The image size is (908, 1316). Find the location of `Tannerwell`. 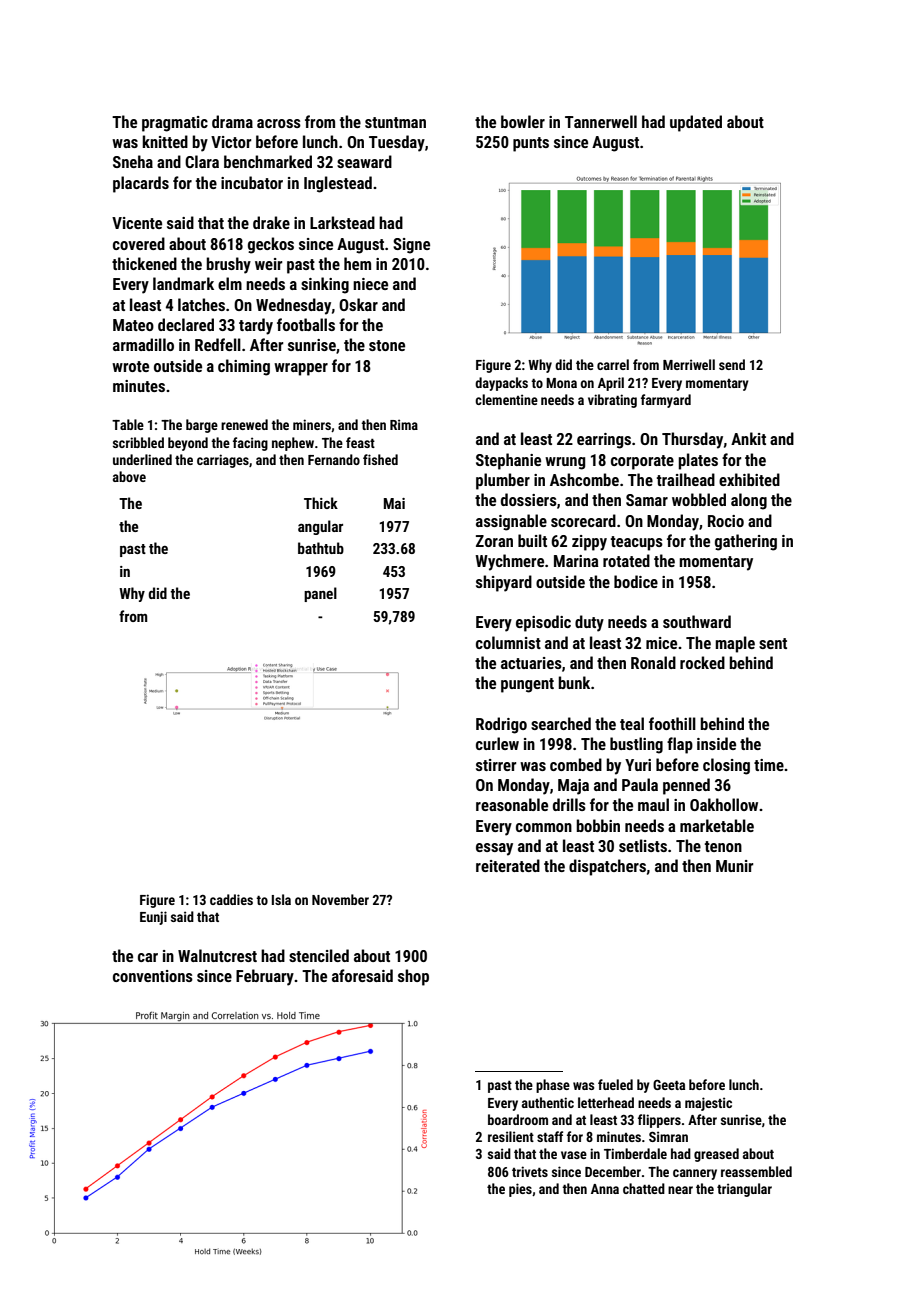

Tannerwell is located at coordinates (601, 121).
